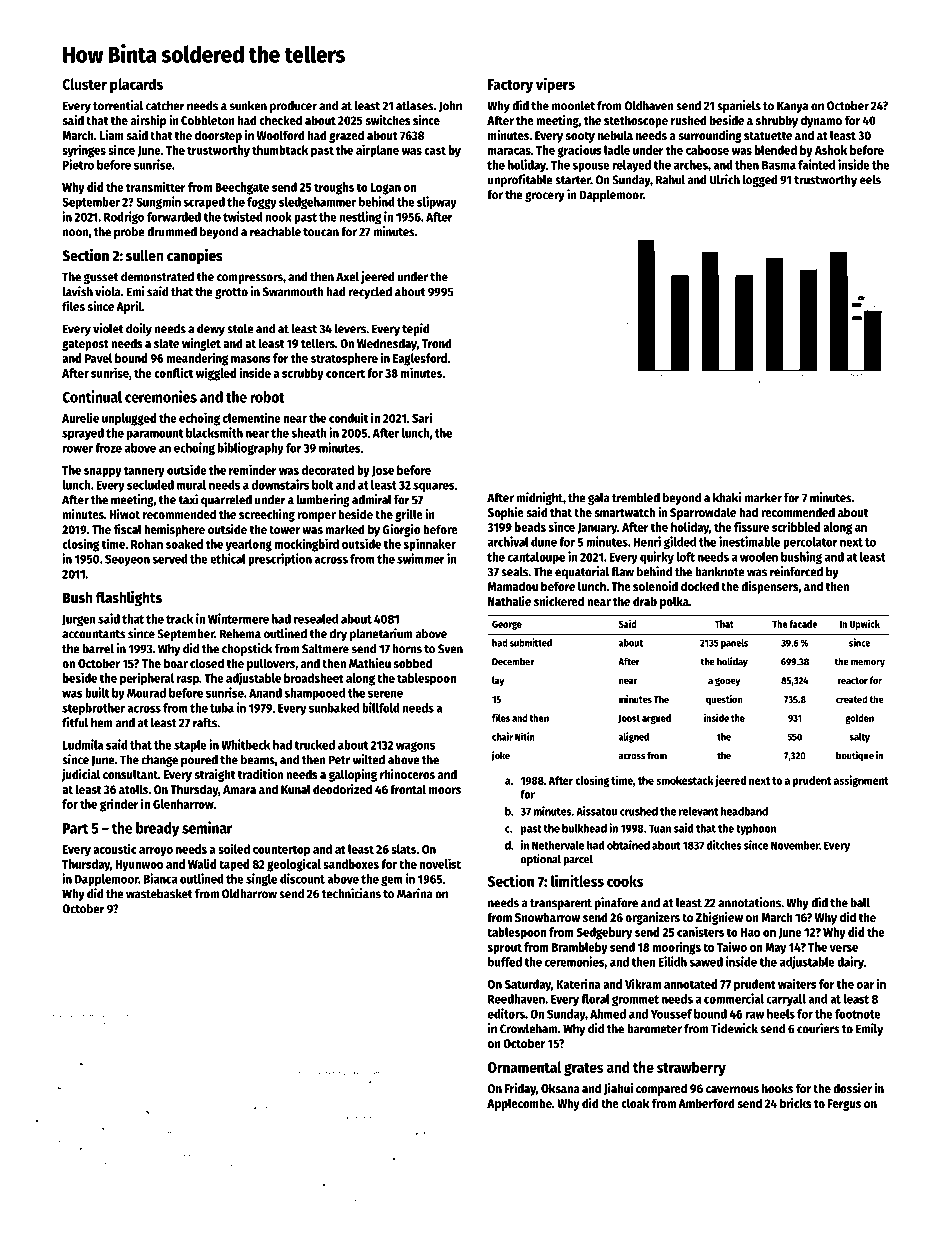 The height and width of the page is (1233, 952). Describe the element at coordinates (777, 121) in the page. I see `shrubby` at that location.
